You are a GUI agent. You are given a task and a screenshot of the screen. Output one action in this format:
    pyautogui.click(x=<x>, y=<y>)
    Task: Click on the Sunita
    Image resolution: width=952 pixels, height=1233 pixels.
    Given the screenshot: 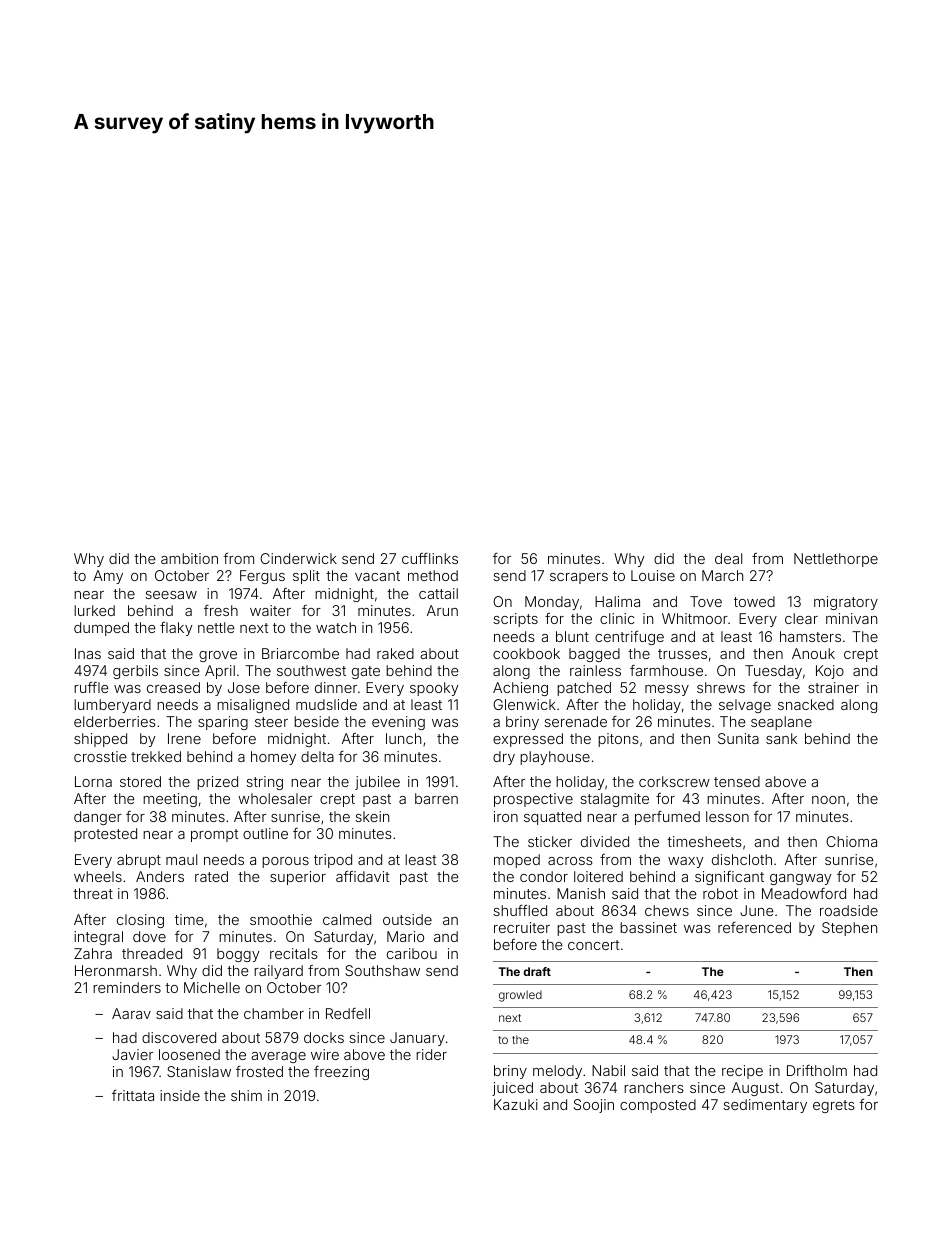 What is the action you would take?
    pyautogui.click(x=738, y=738)
